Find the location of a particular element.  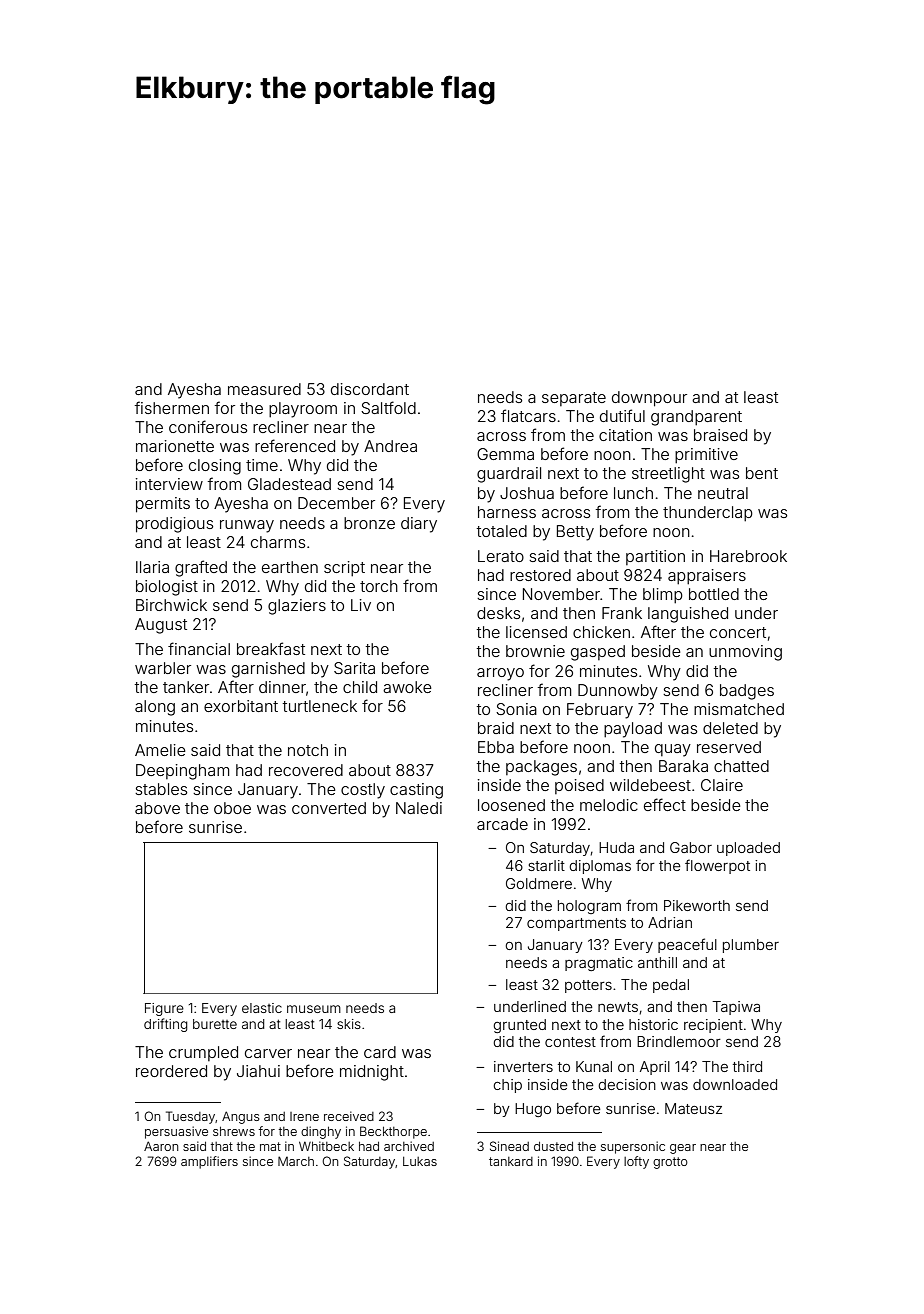

time is located at coordinates (262, 465).
